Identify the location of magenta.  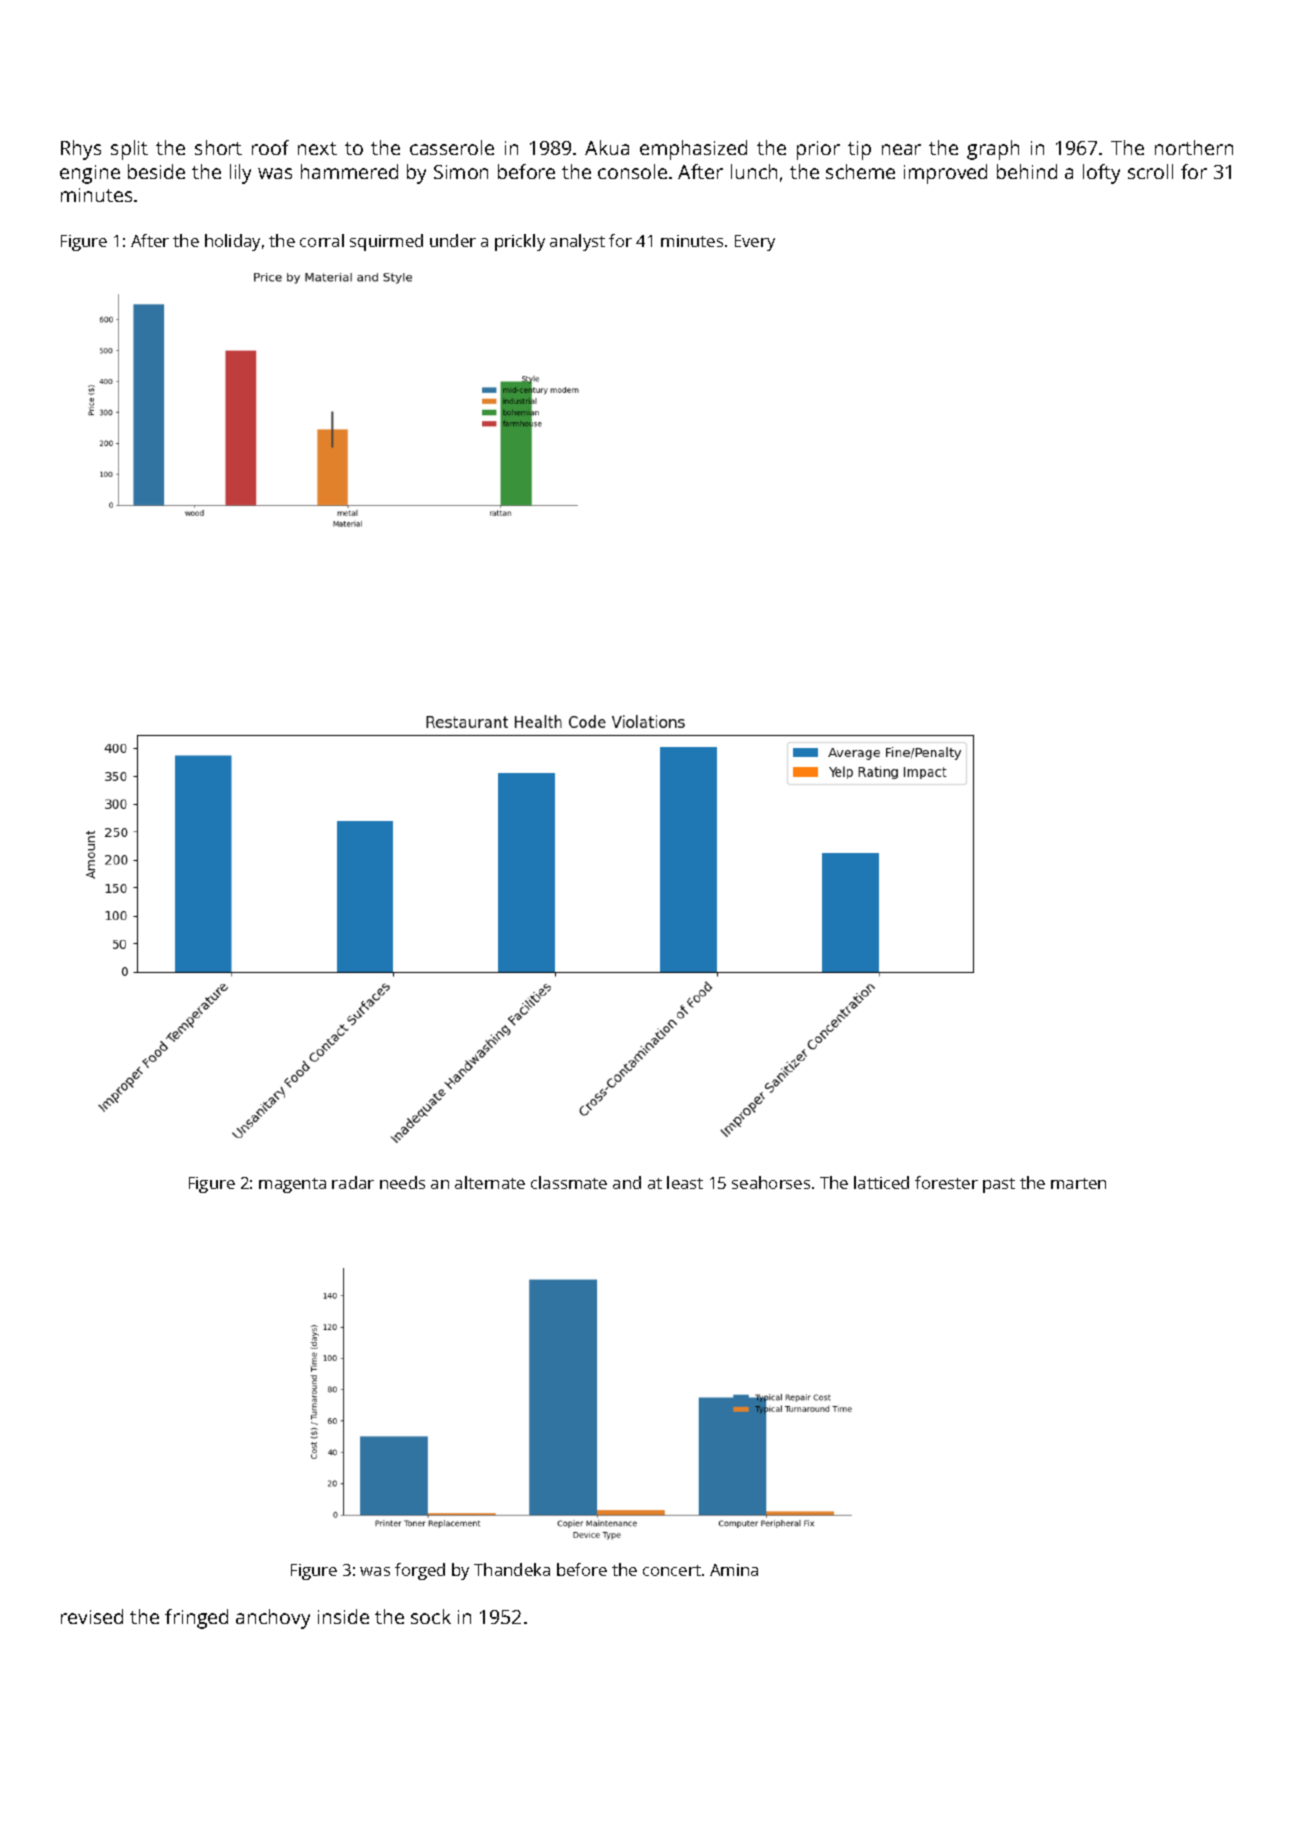
(292, 1185).
